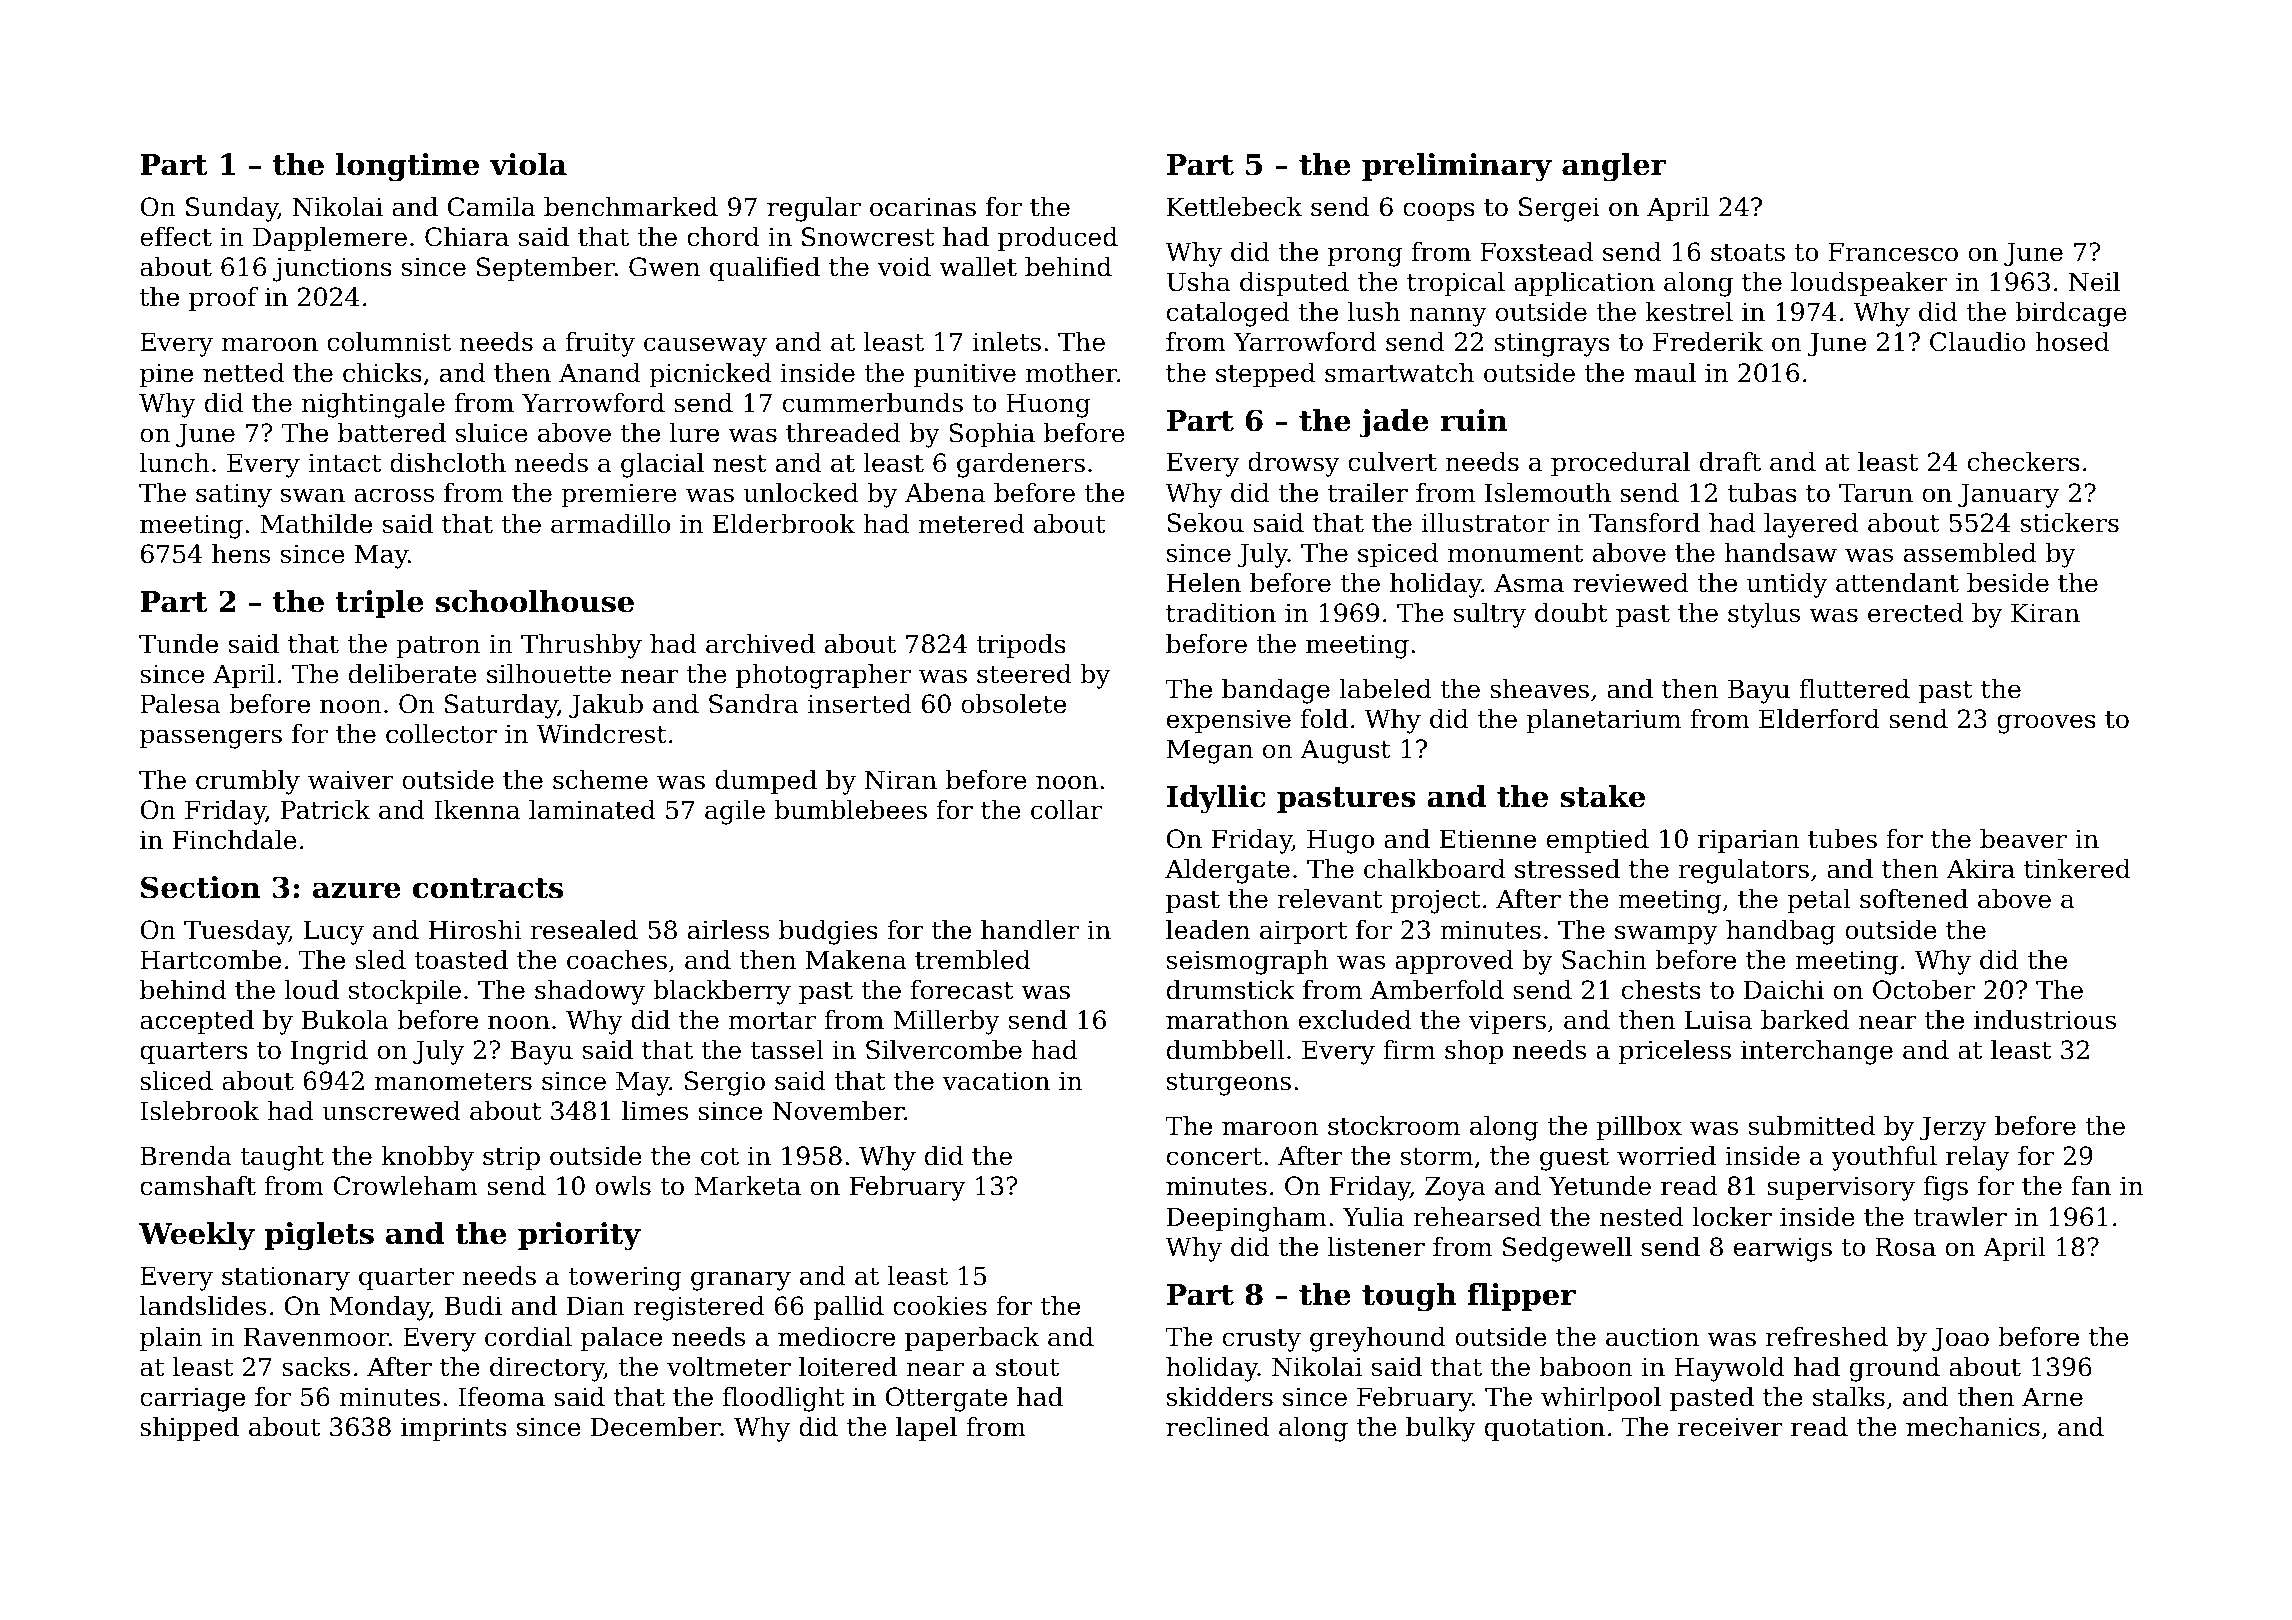 The width and height of the document is (2292, 1620). Describe the element at coordinates (848, 1308) in the document. I see `pallid` at that location.
